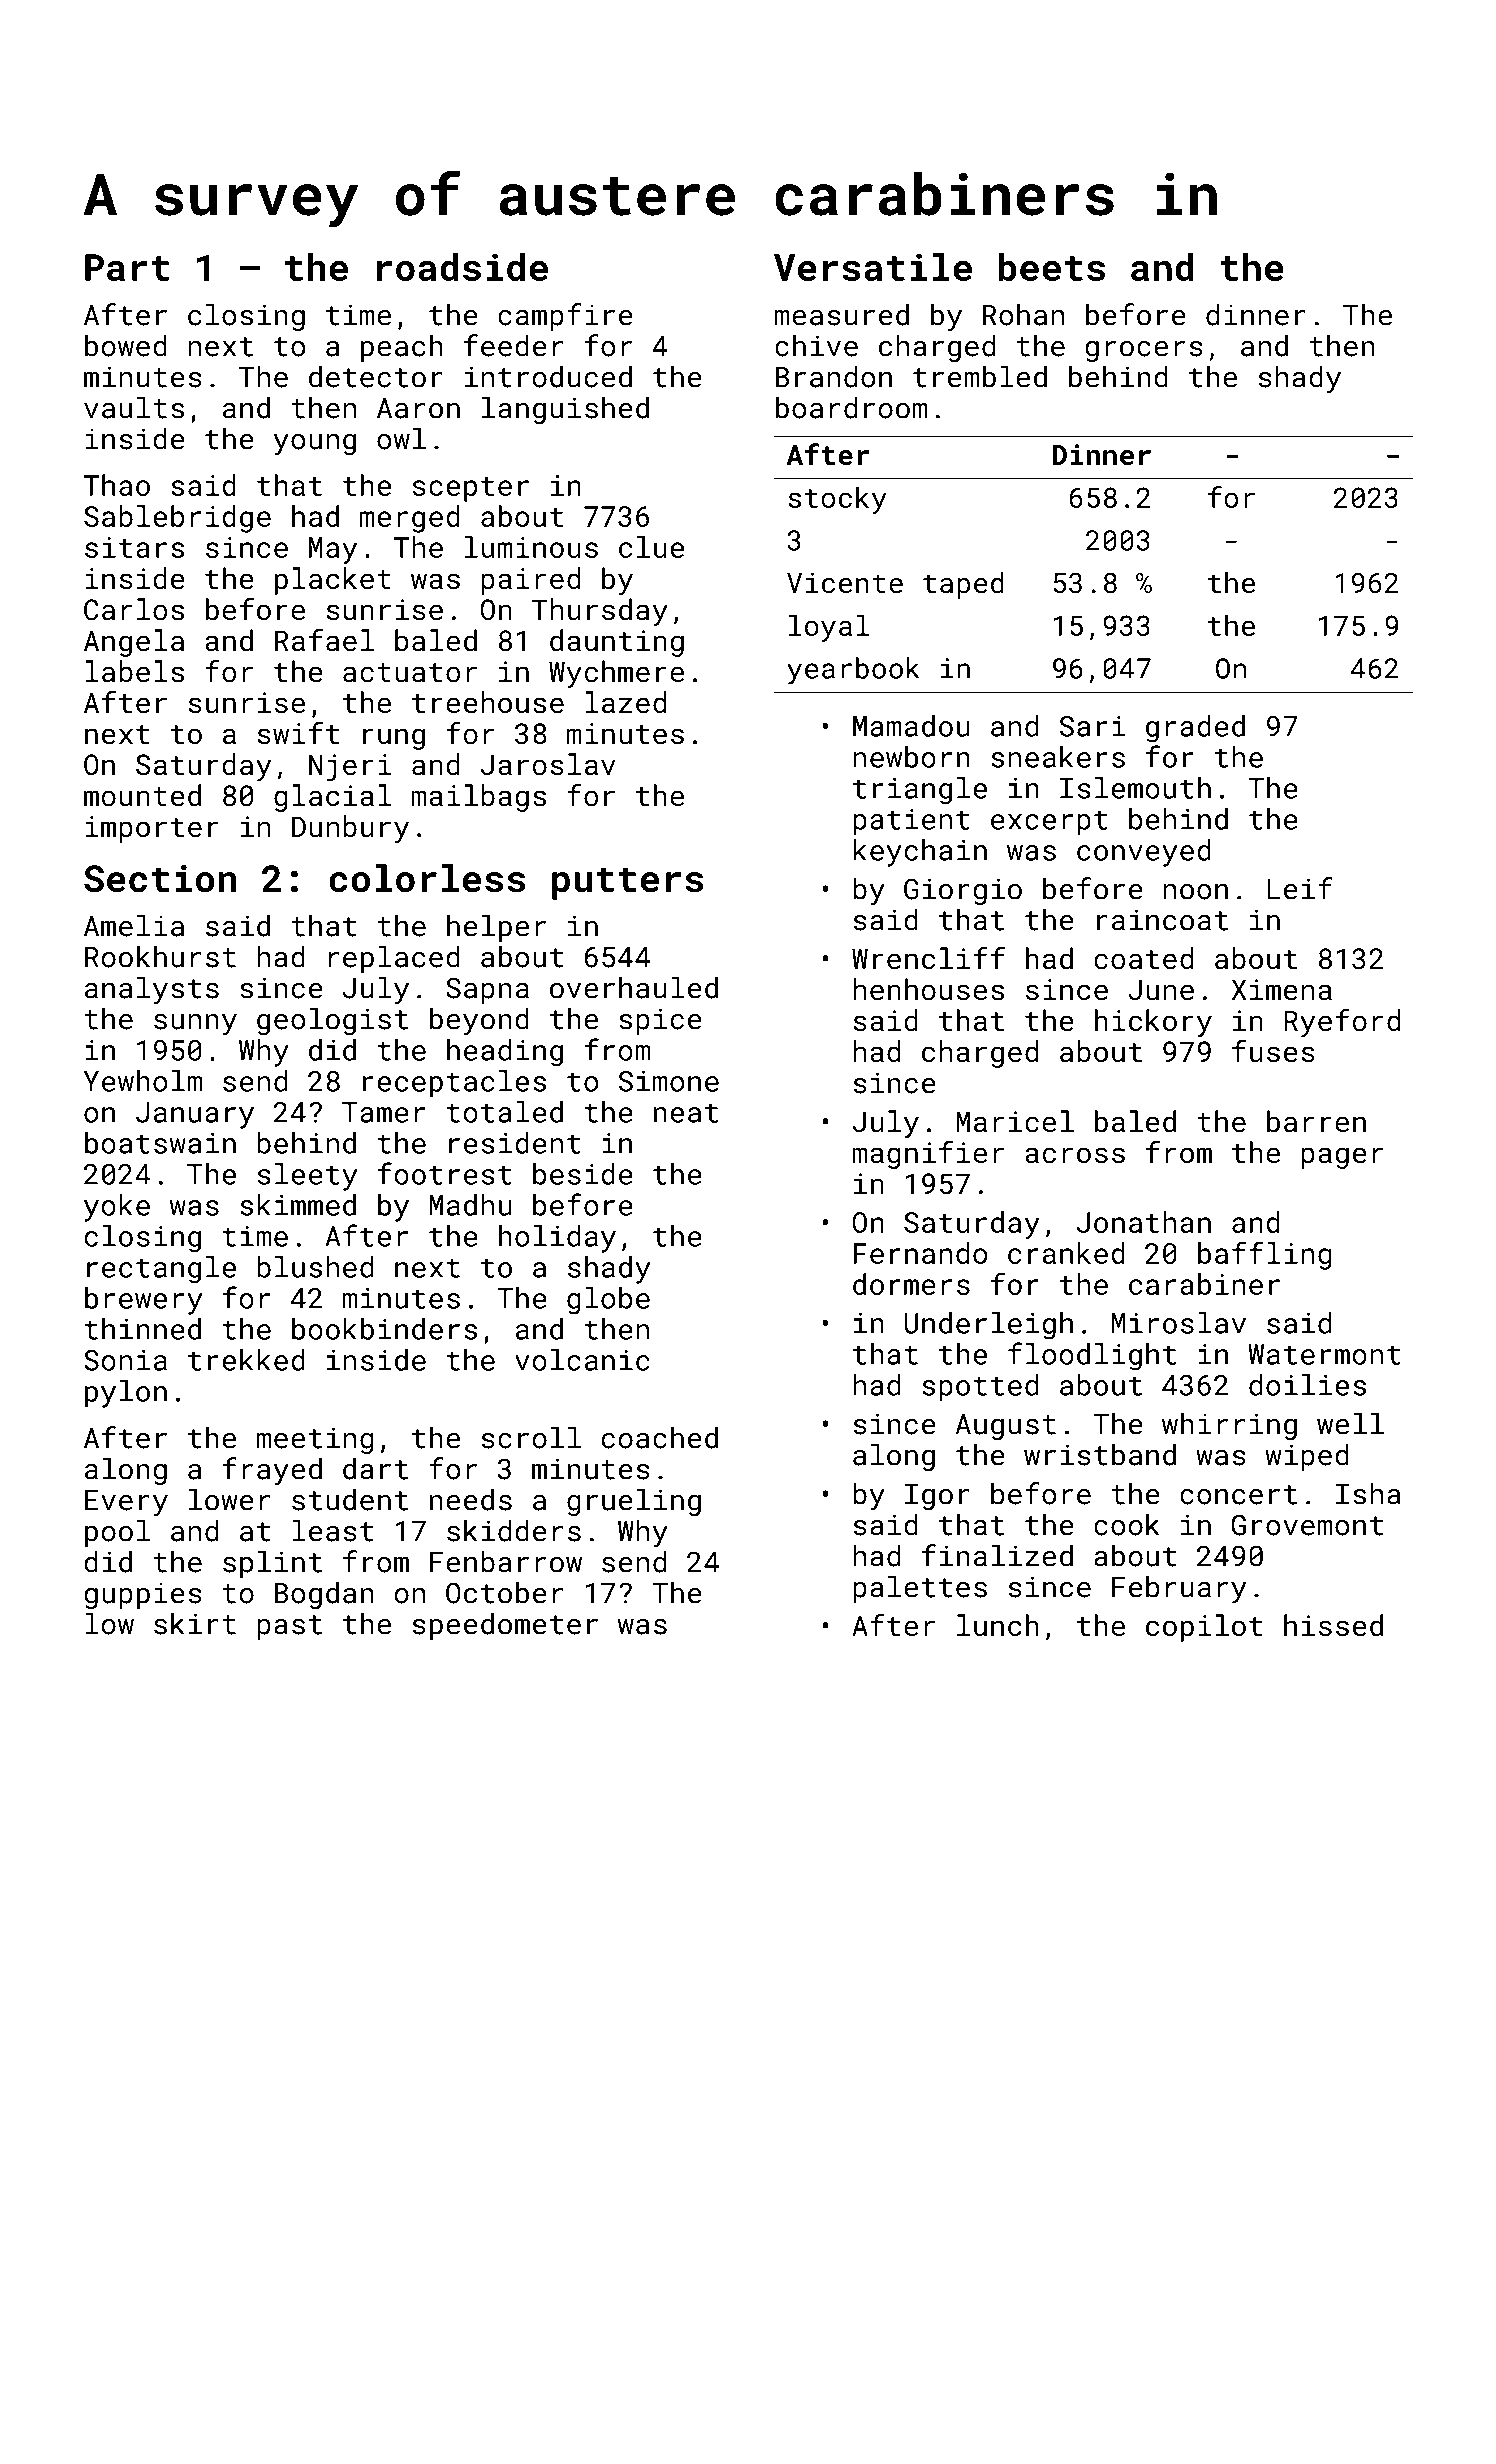  I want to click on meeting, so click(315, 1440).
